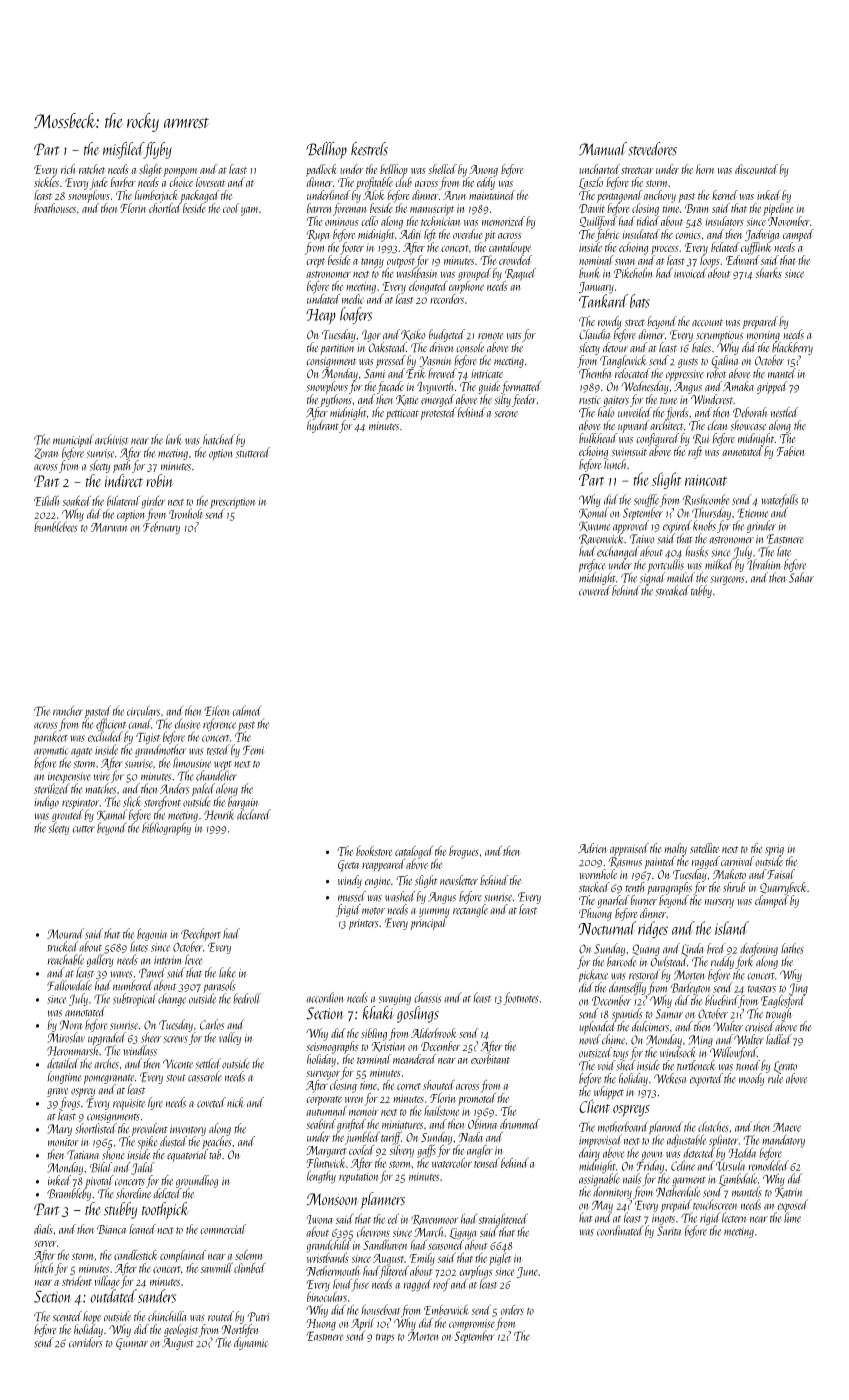  I want to click on preface, so click(592, 565).
